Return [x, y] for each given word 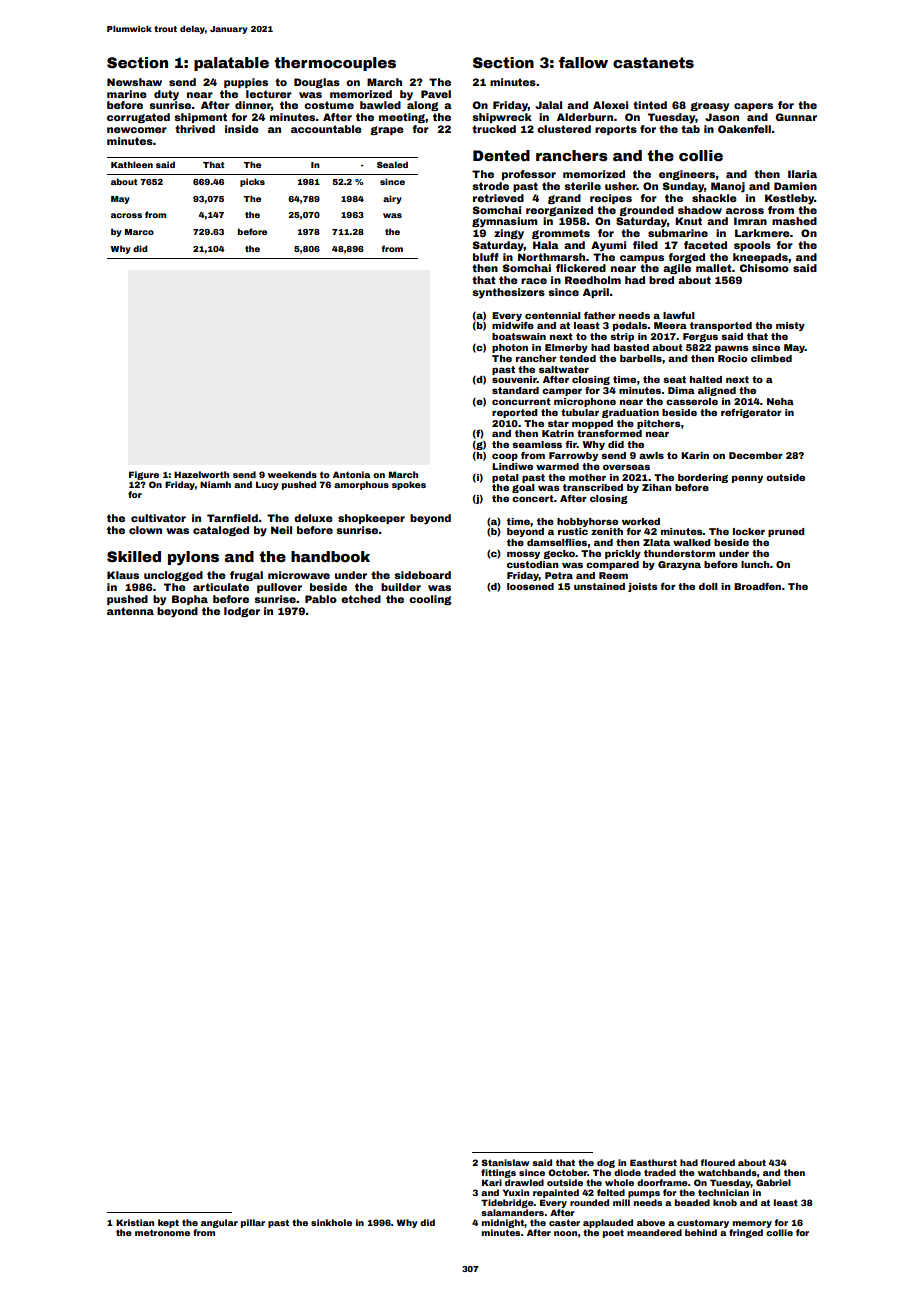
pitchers [659, 424]
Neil [281, 530]
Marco [139, 232]
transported [721, 326]
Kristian [135, 1222]
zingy [509, 234]
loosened [530, 586]
